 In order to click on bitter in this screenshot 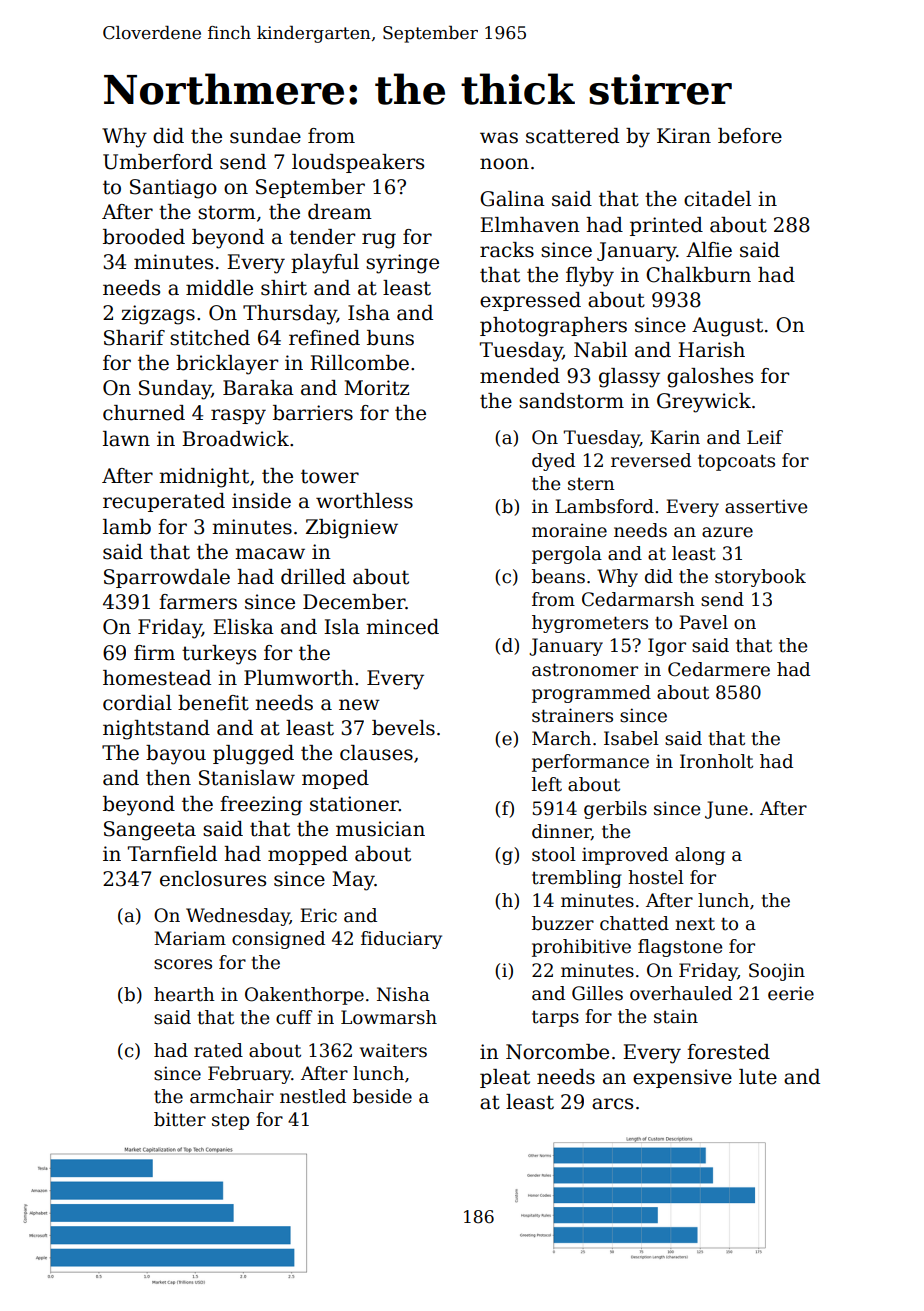, I will do `click(180, 1119)`.
